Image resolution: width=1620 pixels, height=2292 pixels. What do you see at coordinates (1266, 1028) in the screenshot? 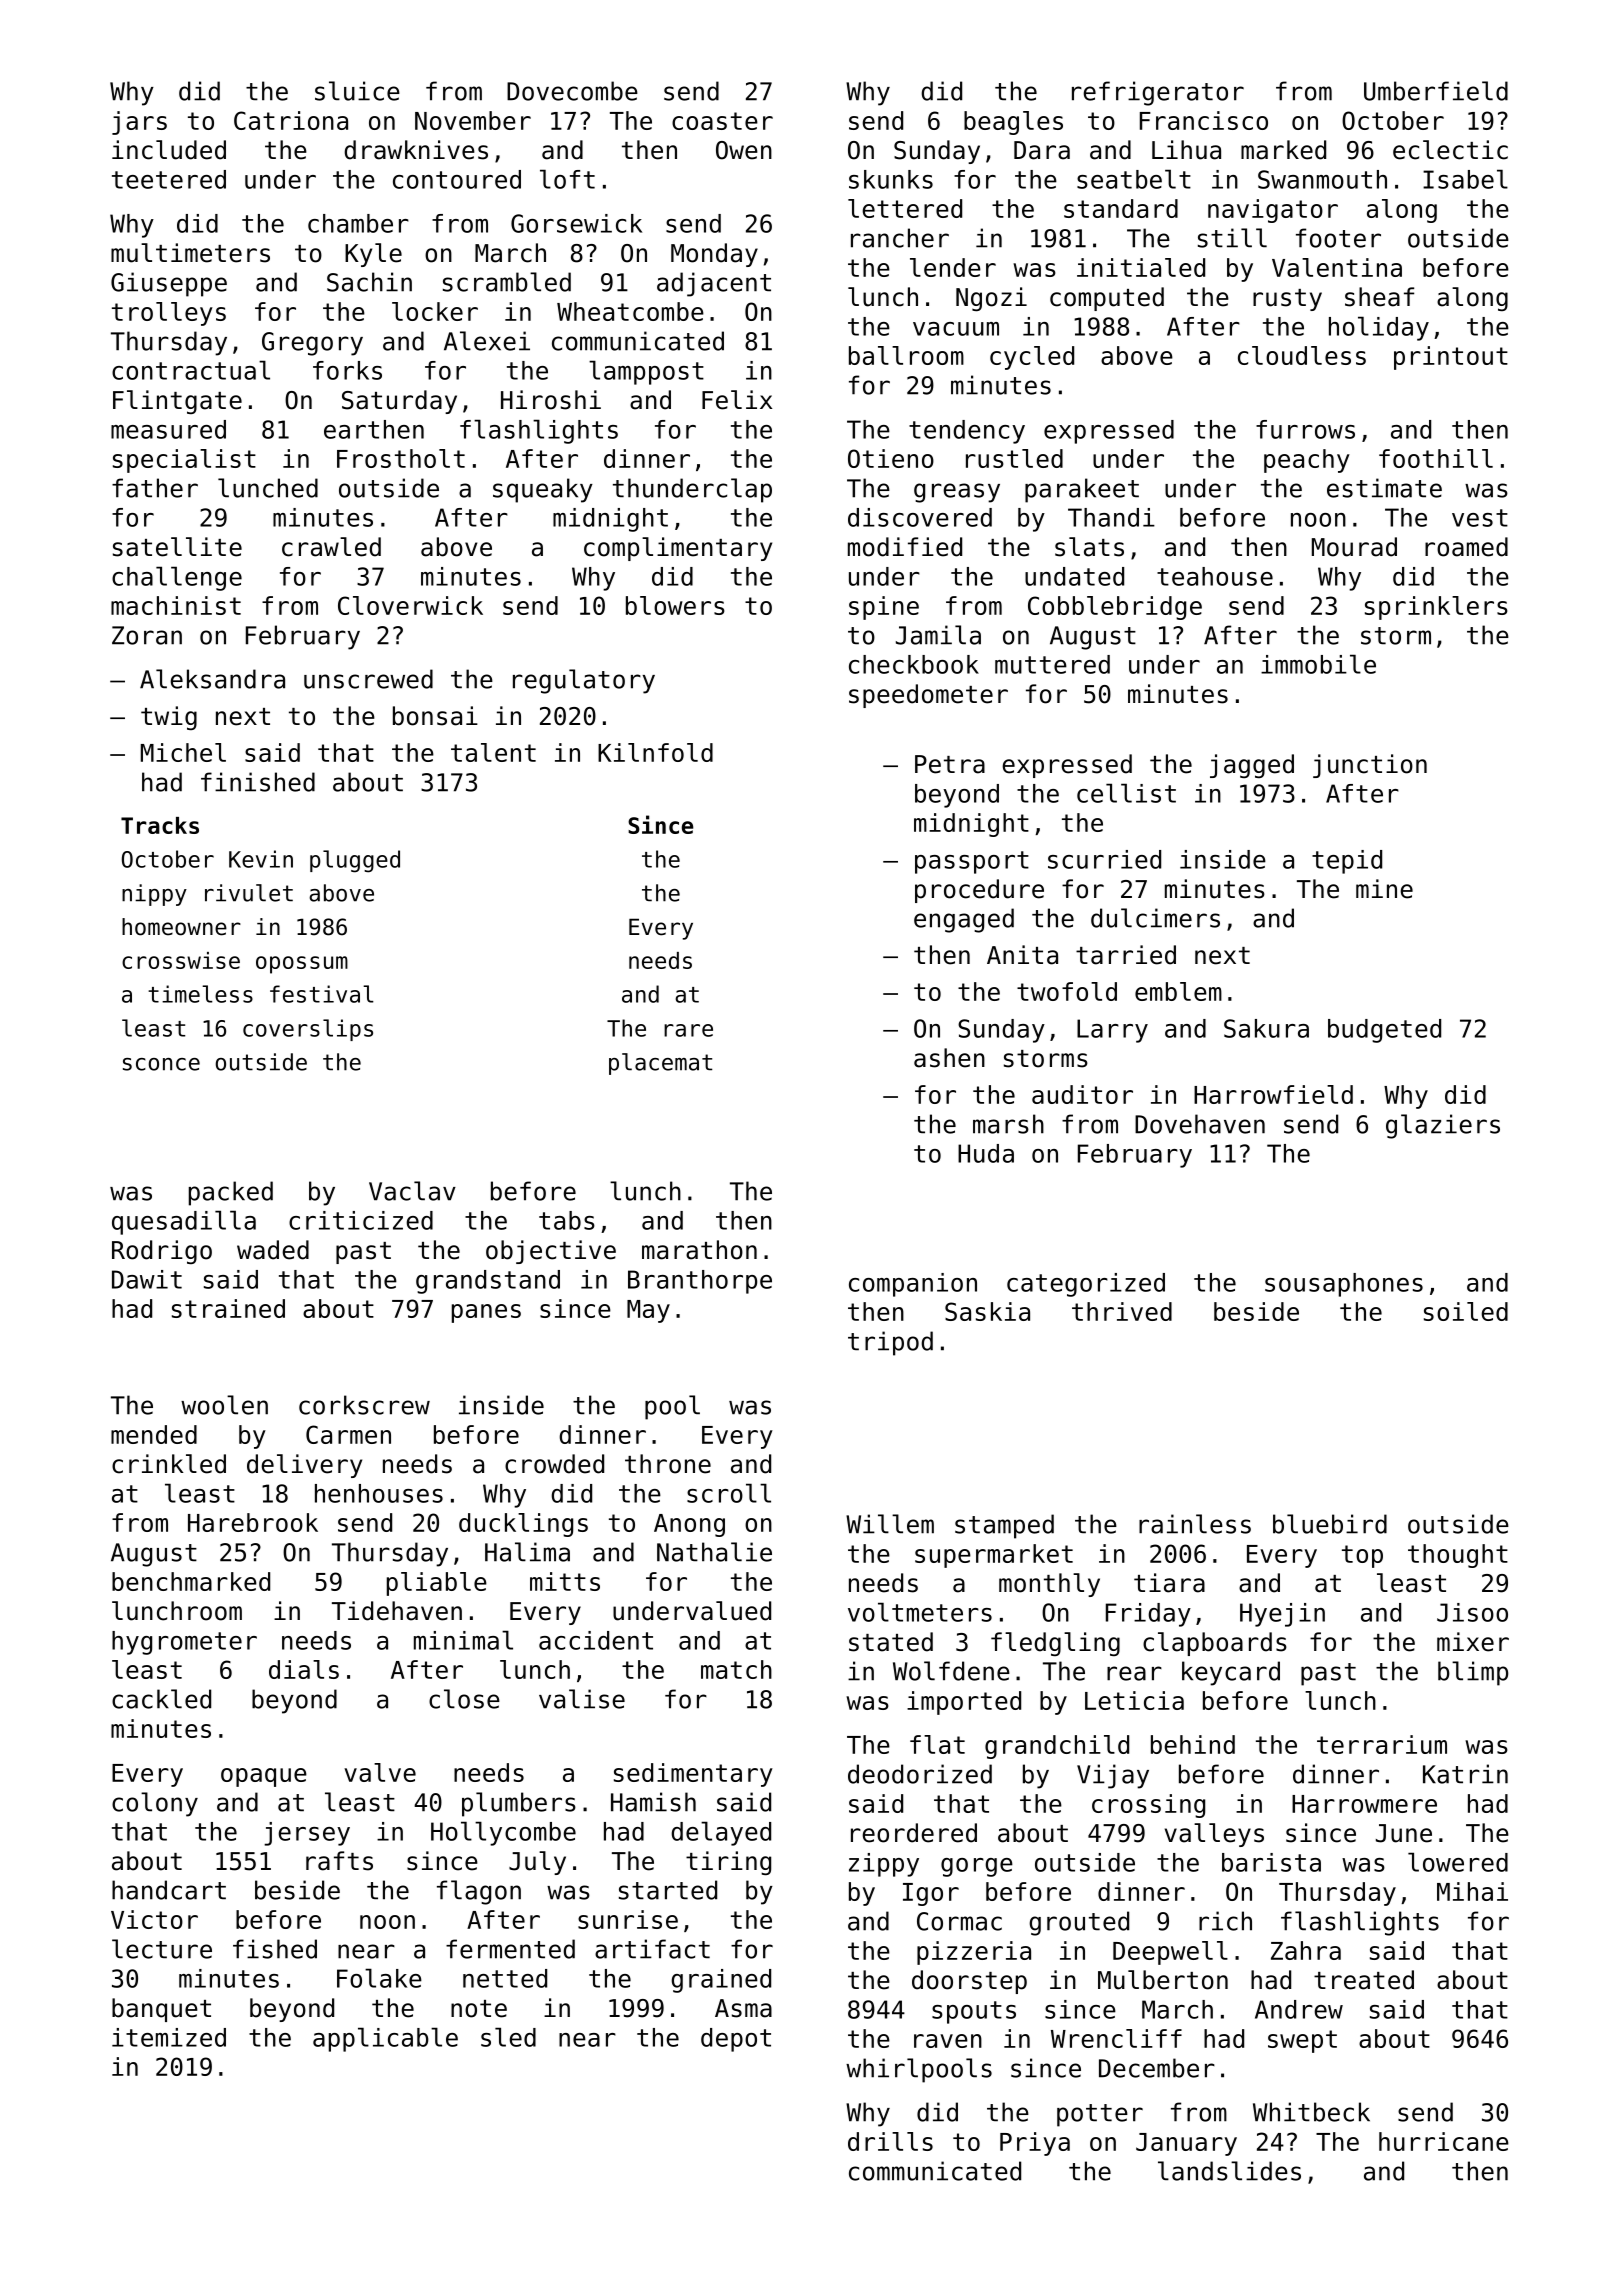
I see `Sakura` at bounding box center [1266, 1028].
